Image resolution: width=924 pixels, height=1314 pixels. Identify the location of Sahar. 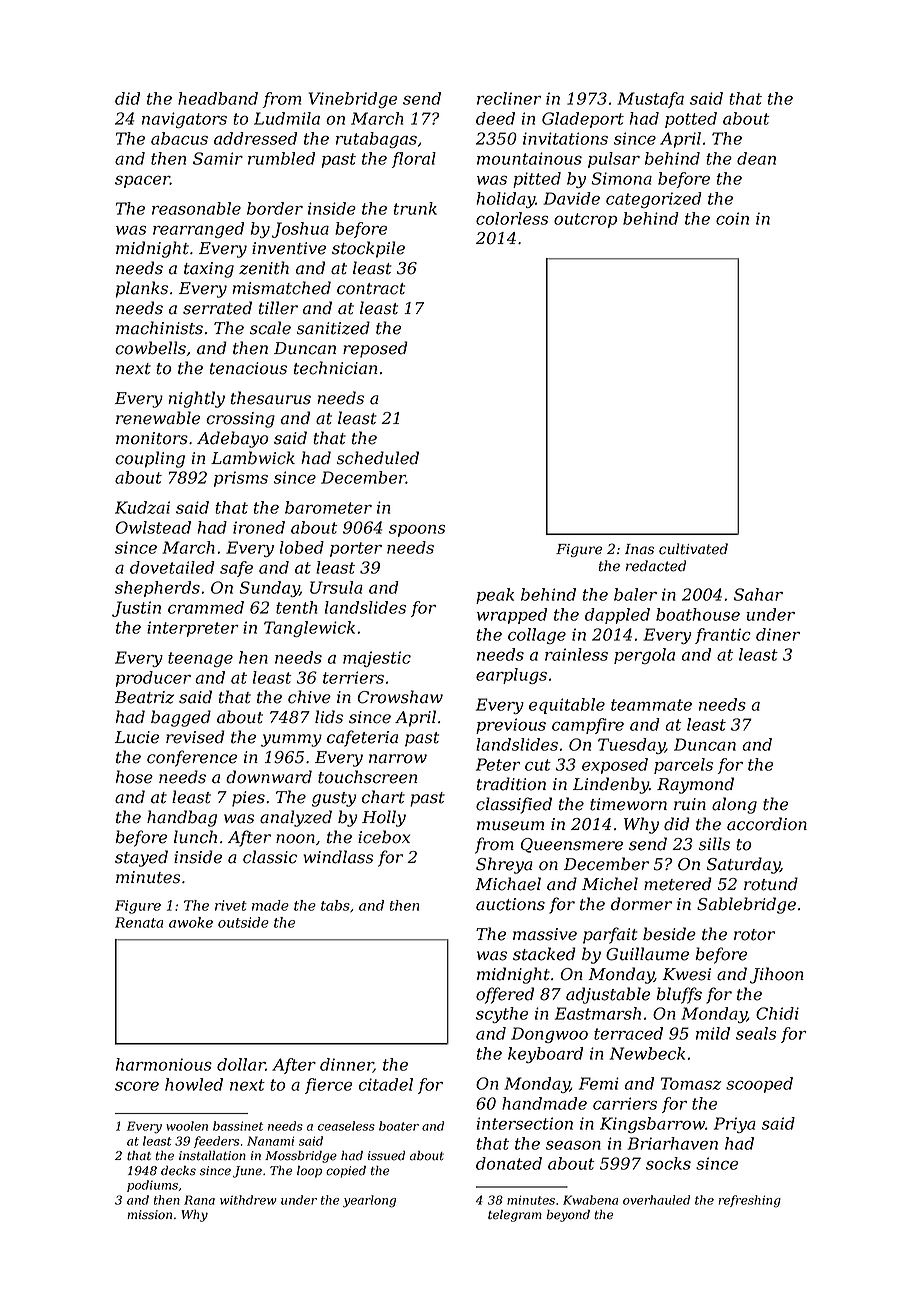
(758, 594).
